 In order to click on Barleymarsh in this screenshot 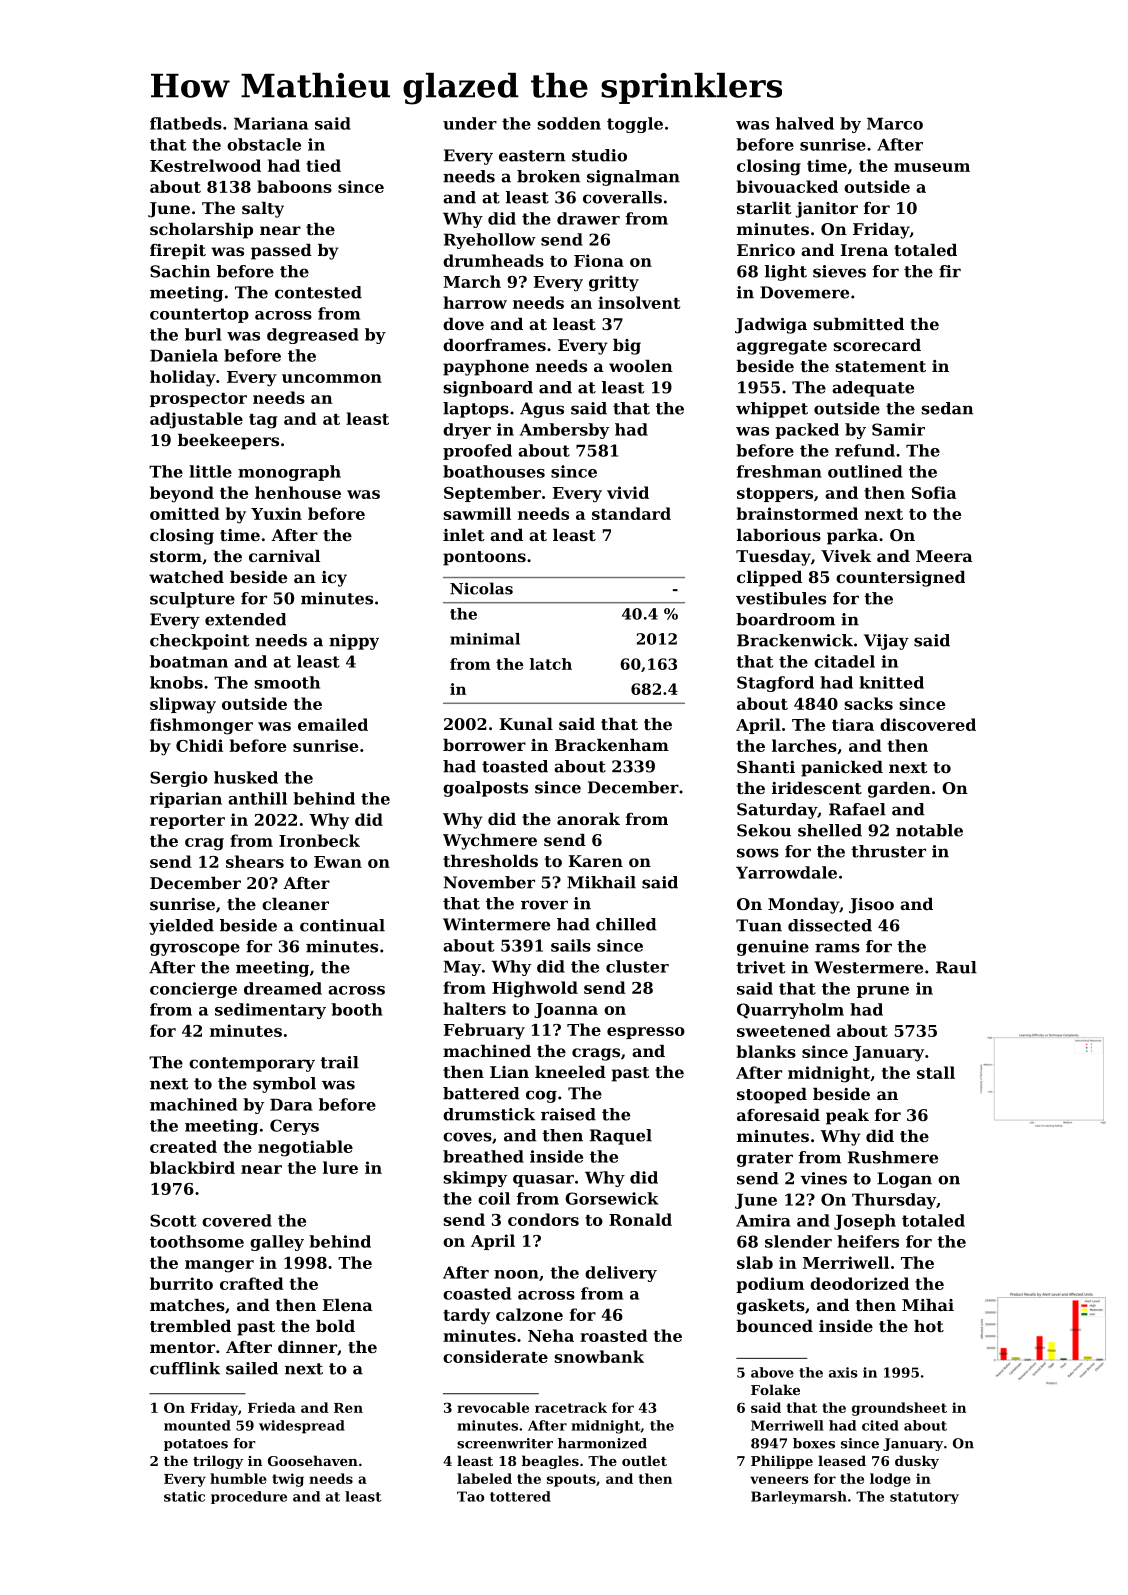, I will do `click(799, 1497)`.
